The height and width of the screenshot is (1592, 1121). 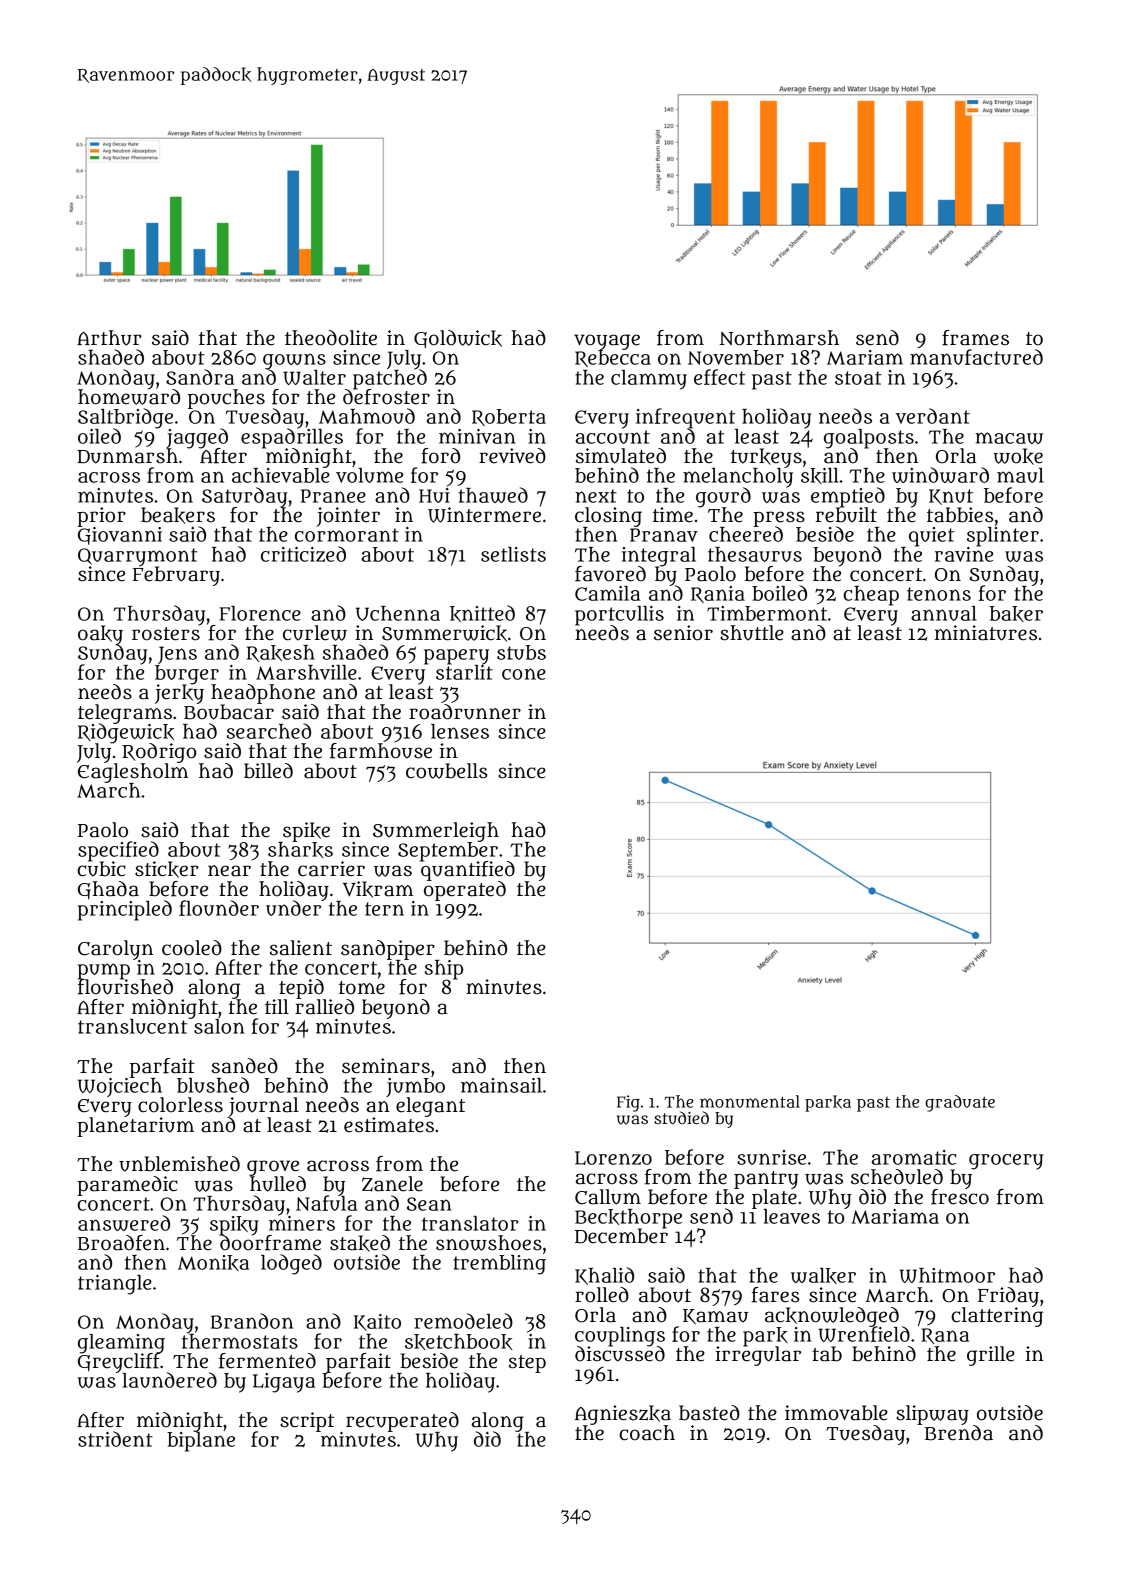 I want to click on specified, so click(x=118, y=851).
